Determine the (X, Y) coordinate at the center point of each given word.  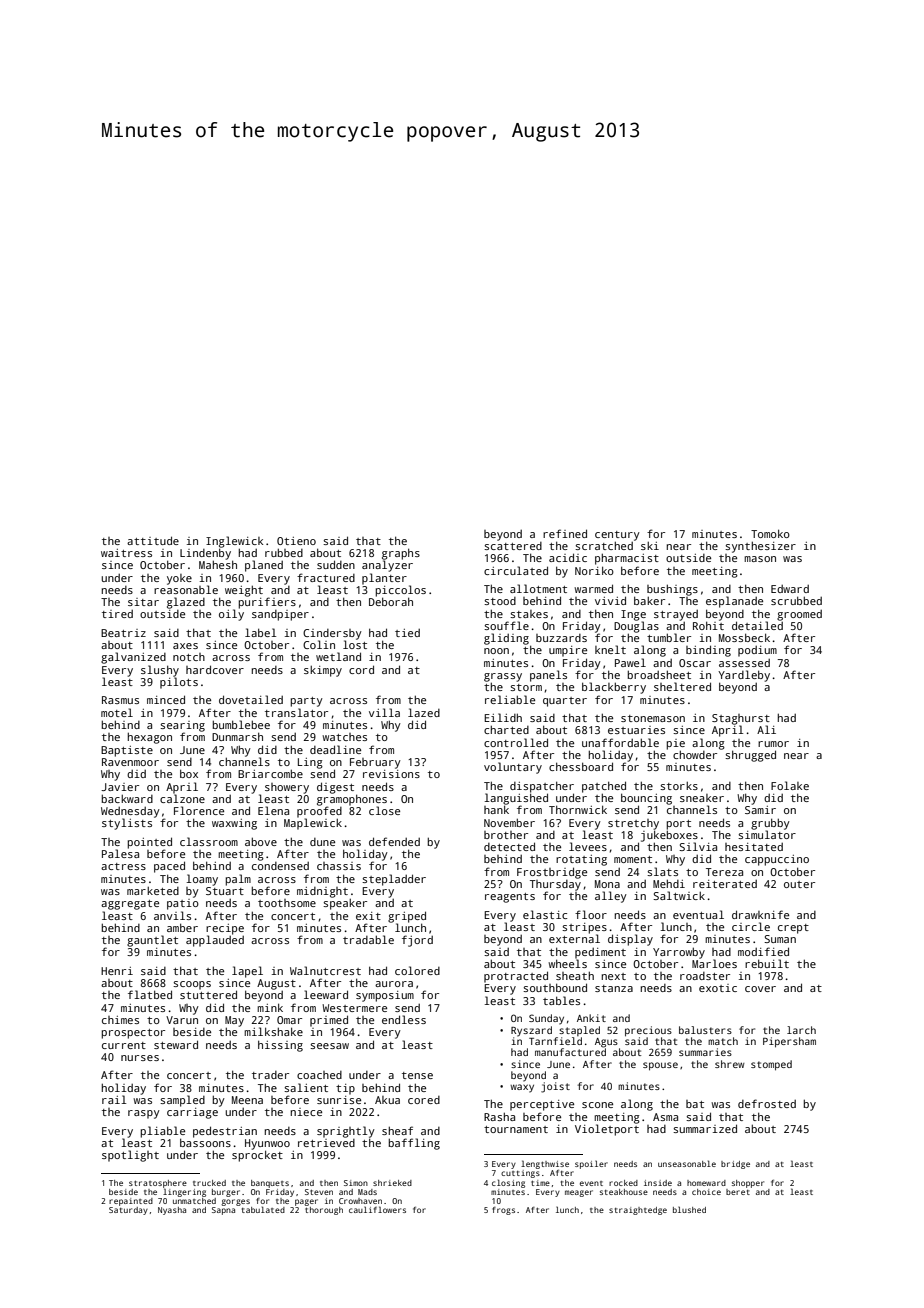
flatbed (150, 994)
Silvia (698, 846)
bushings (672, 590)
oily (231, 615)
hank (496, 809)
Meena (247, 1100)
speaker (345, 904)
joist (555, 1087)
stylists (127, 824)
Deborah (391, 601)
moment (633, 859)
